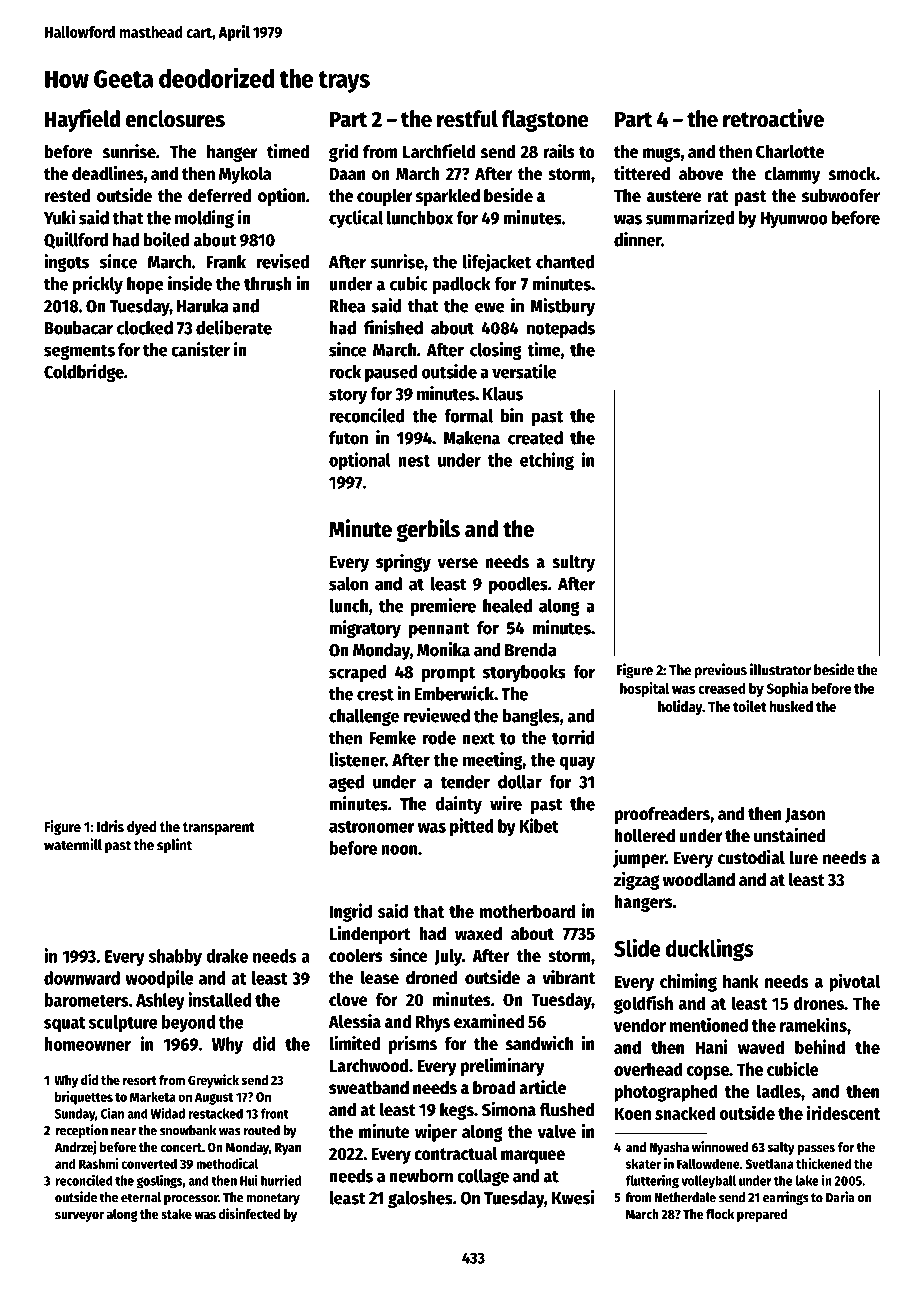 The image size is (924, 1308). Describe the element at coordinates (175, 119) in the screenshot. I see `enclosures` at that location.
